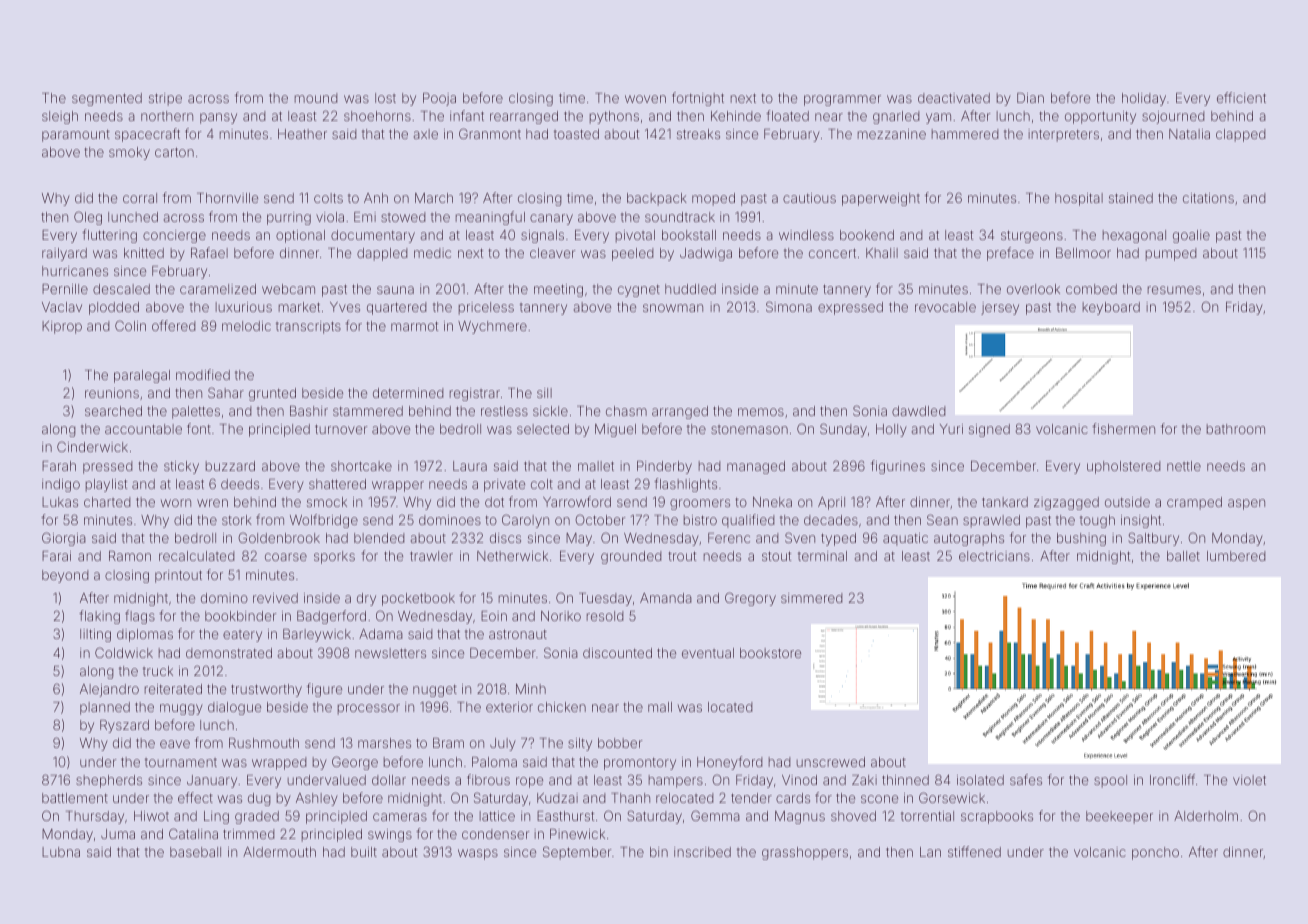  I want to click on sporks, so click(334, 557).
